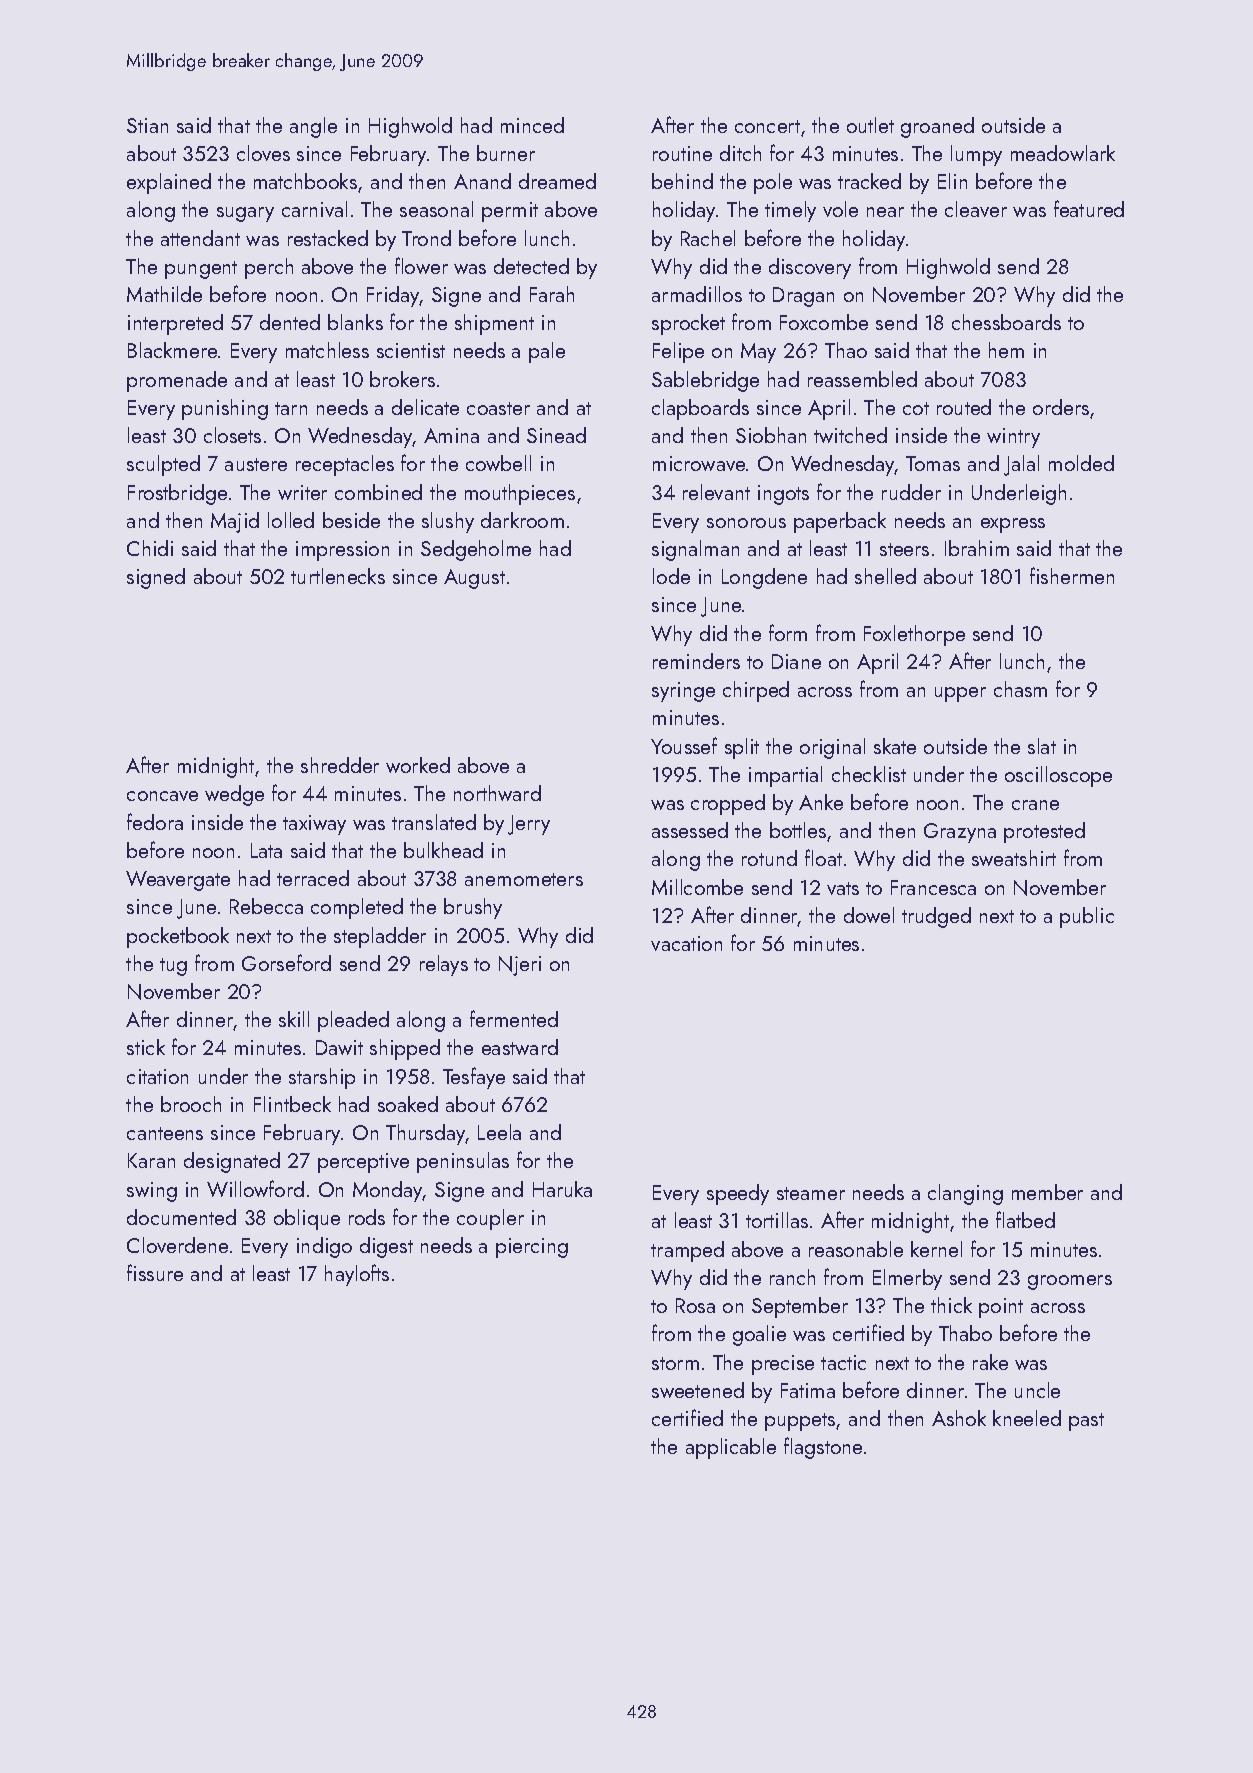  Describe the element at coordinates (952, 181) in the document. I see `Elin` at that location.
